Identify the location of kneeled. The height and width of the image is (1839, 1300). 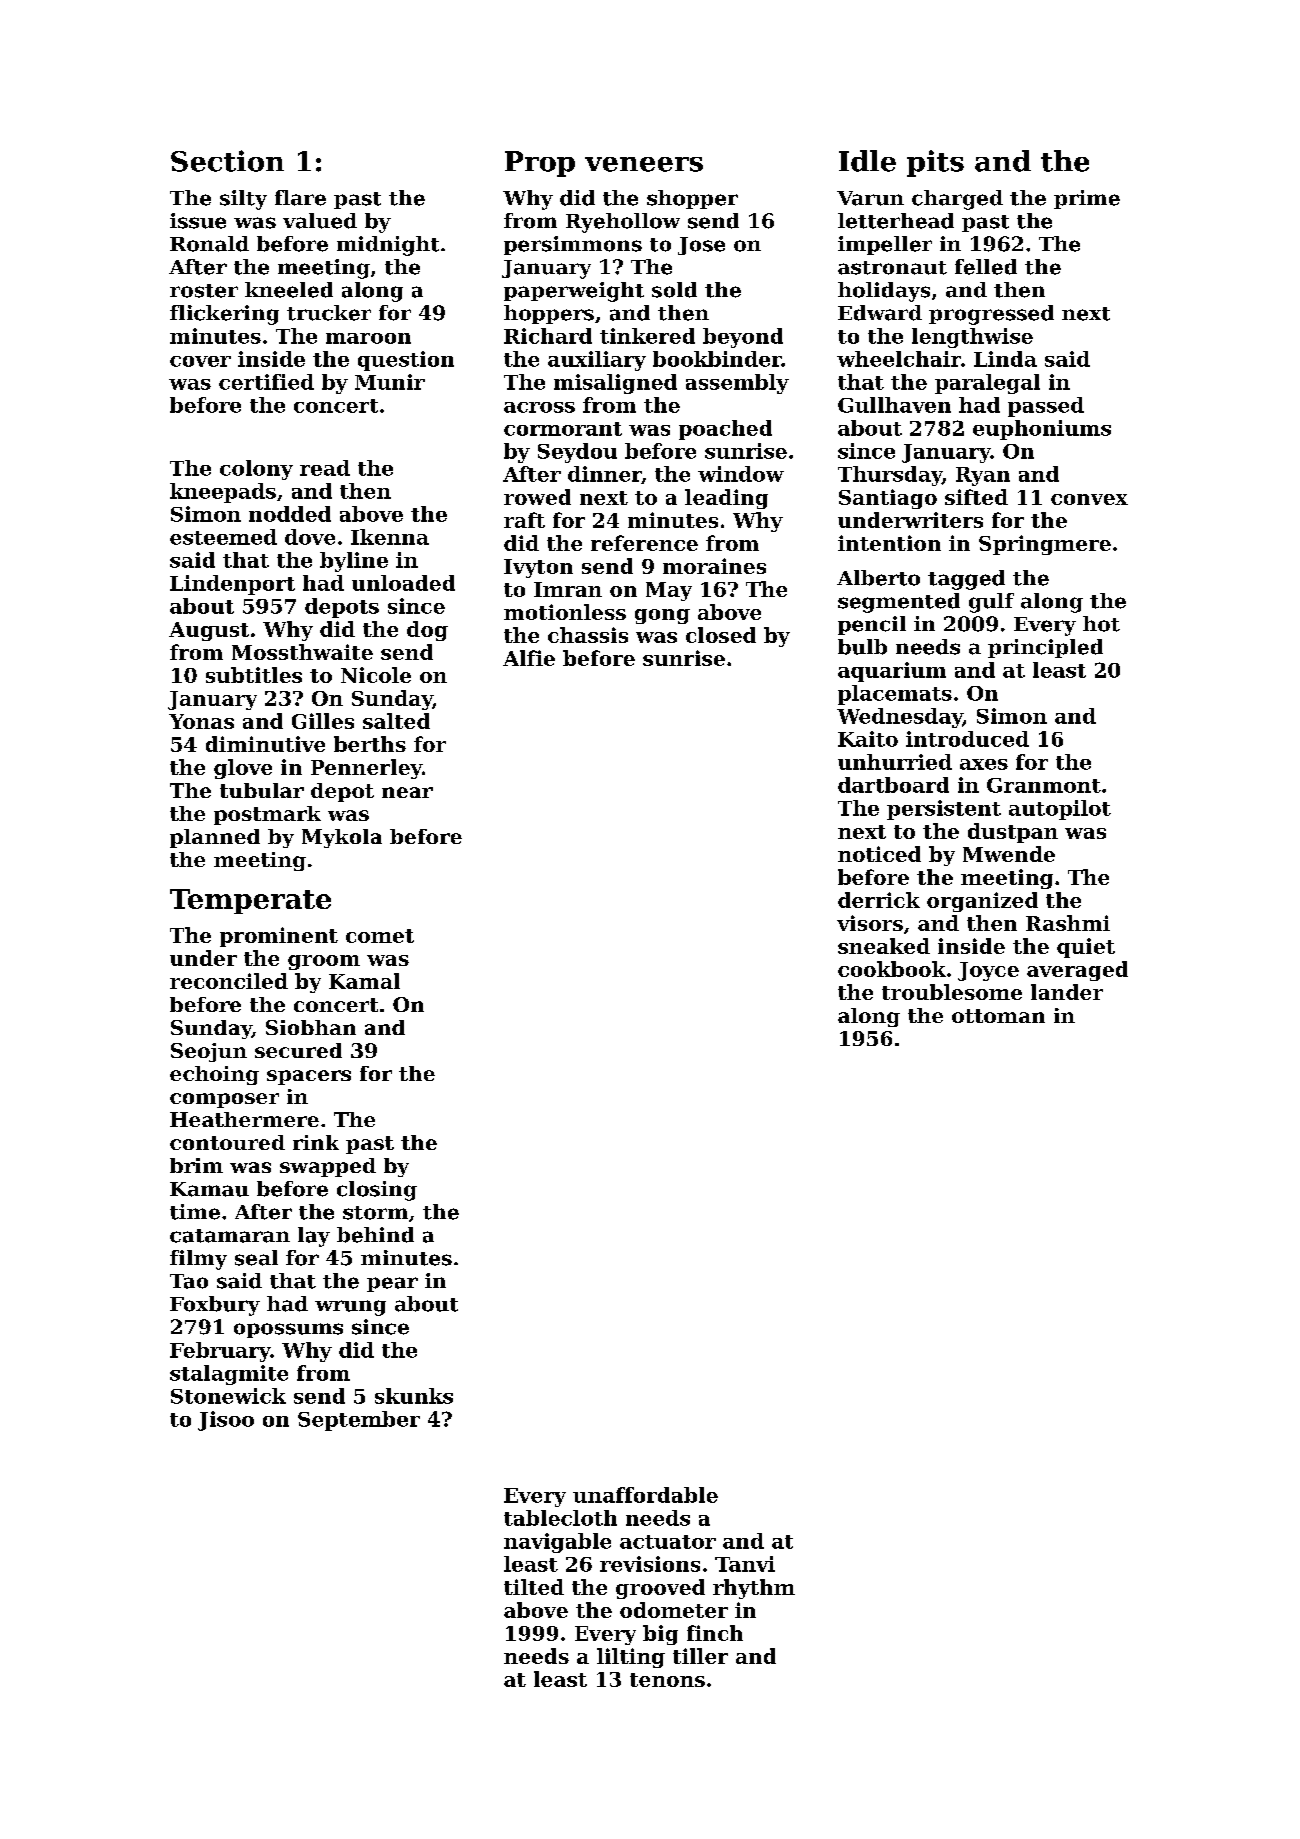
(289, 290).
